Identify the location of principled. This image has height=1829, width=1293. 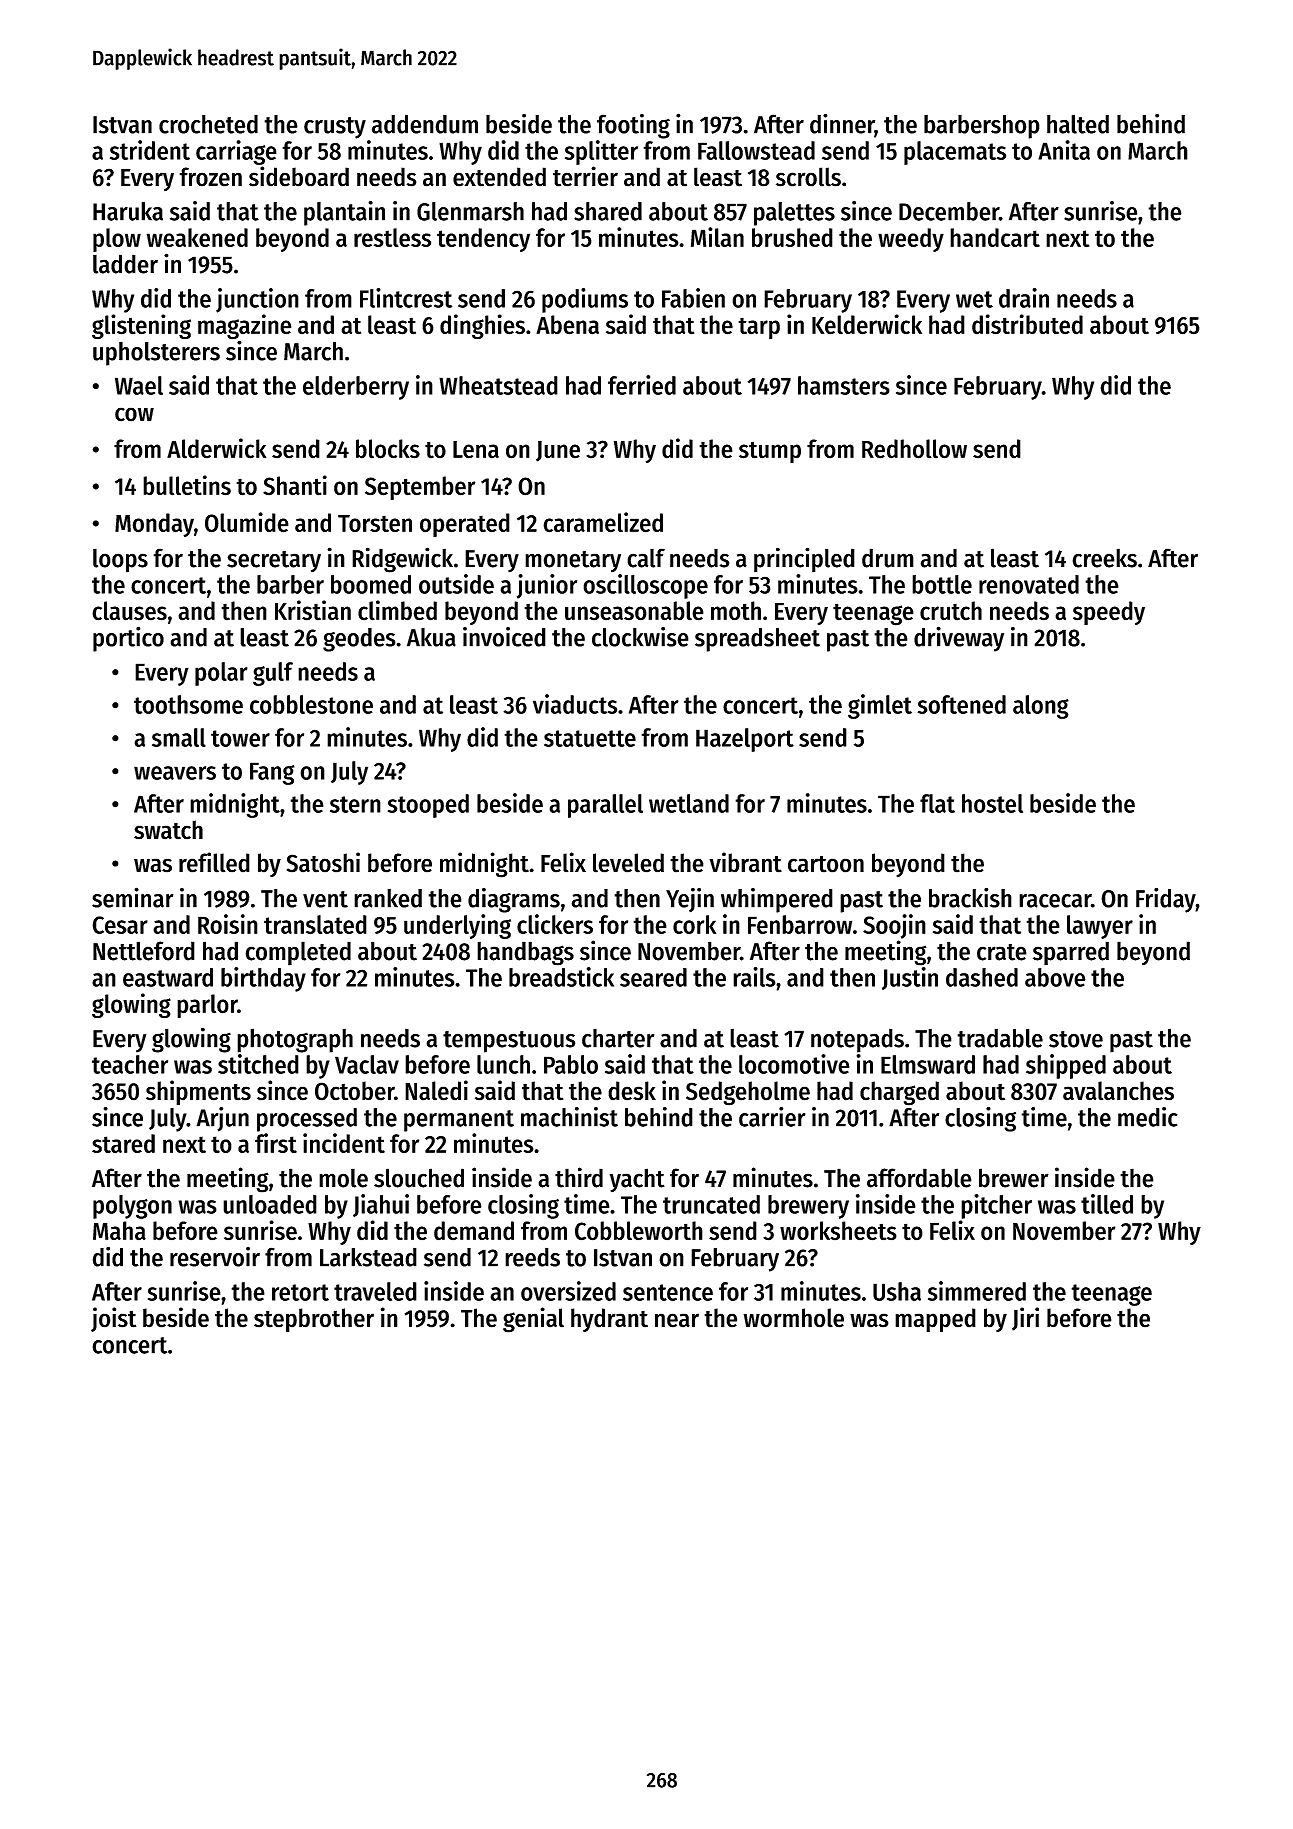
(804, 560).
